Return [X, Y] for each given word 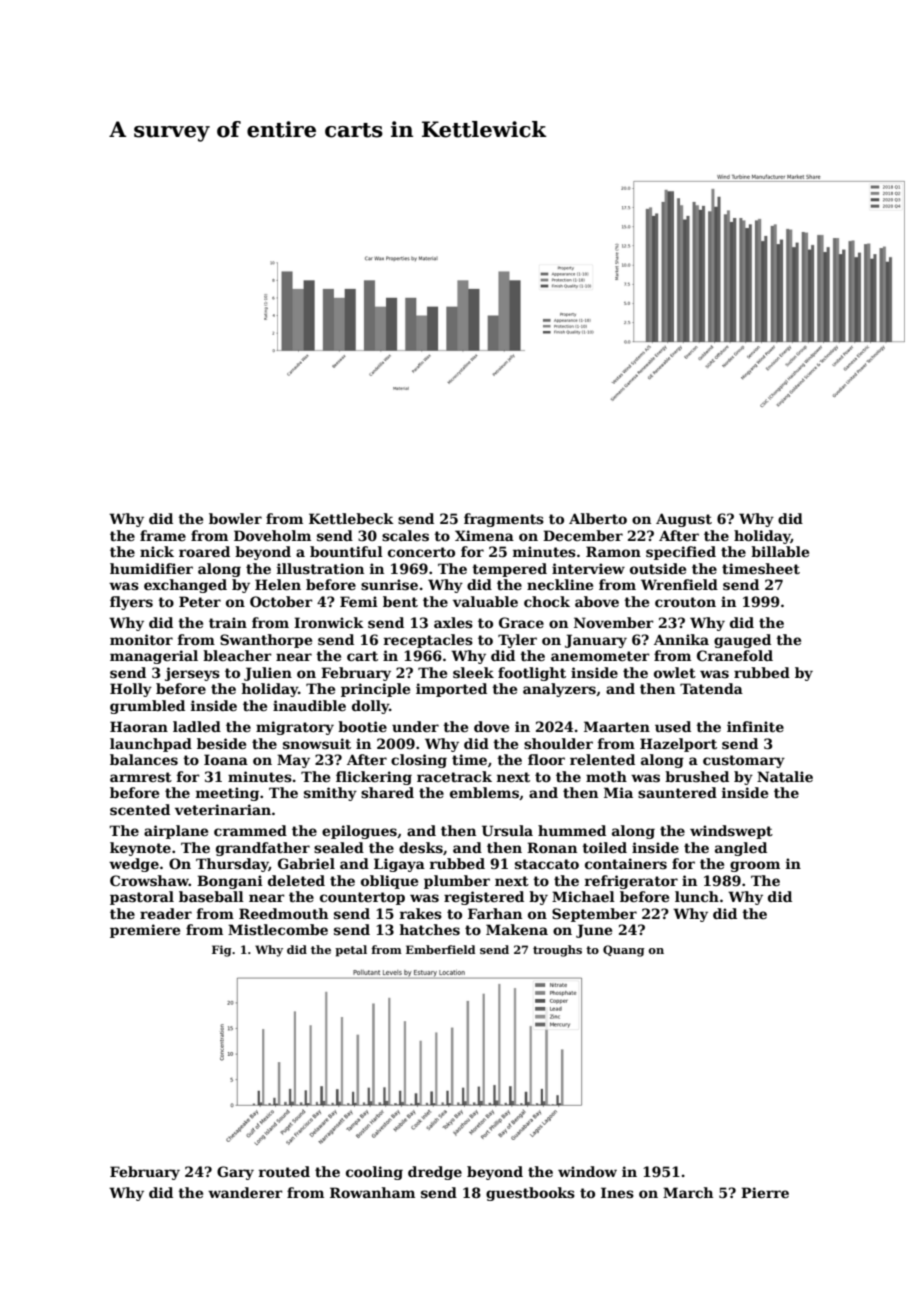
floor [546, 759]
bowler [235, 518]
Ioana [226, 759]
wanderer [245, 1192]
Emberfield [441, 949]
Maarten [617, 726]
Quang [624, 951]
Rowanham [372, 1192]
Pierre [765, 1192]
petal [351, 951]
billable [780, 551]
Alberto [598, 518]
